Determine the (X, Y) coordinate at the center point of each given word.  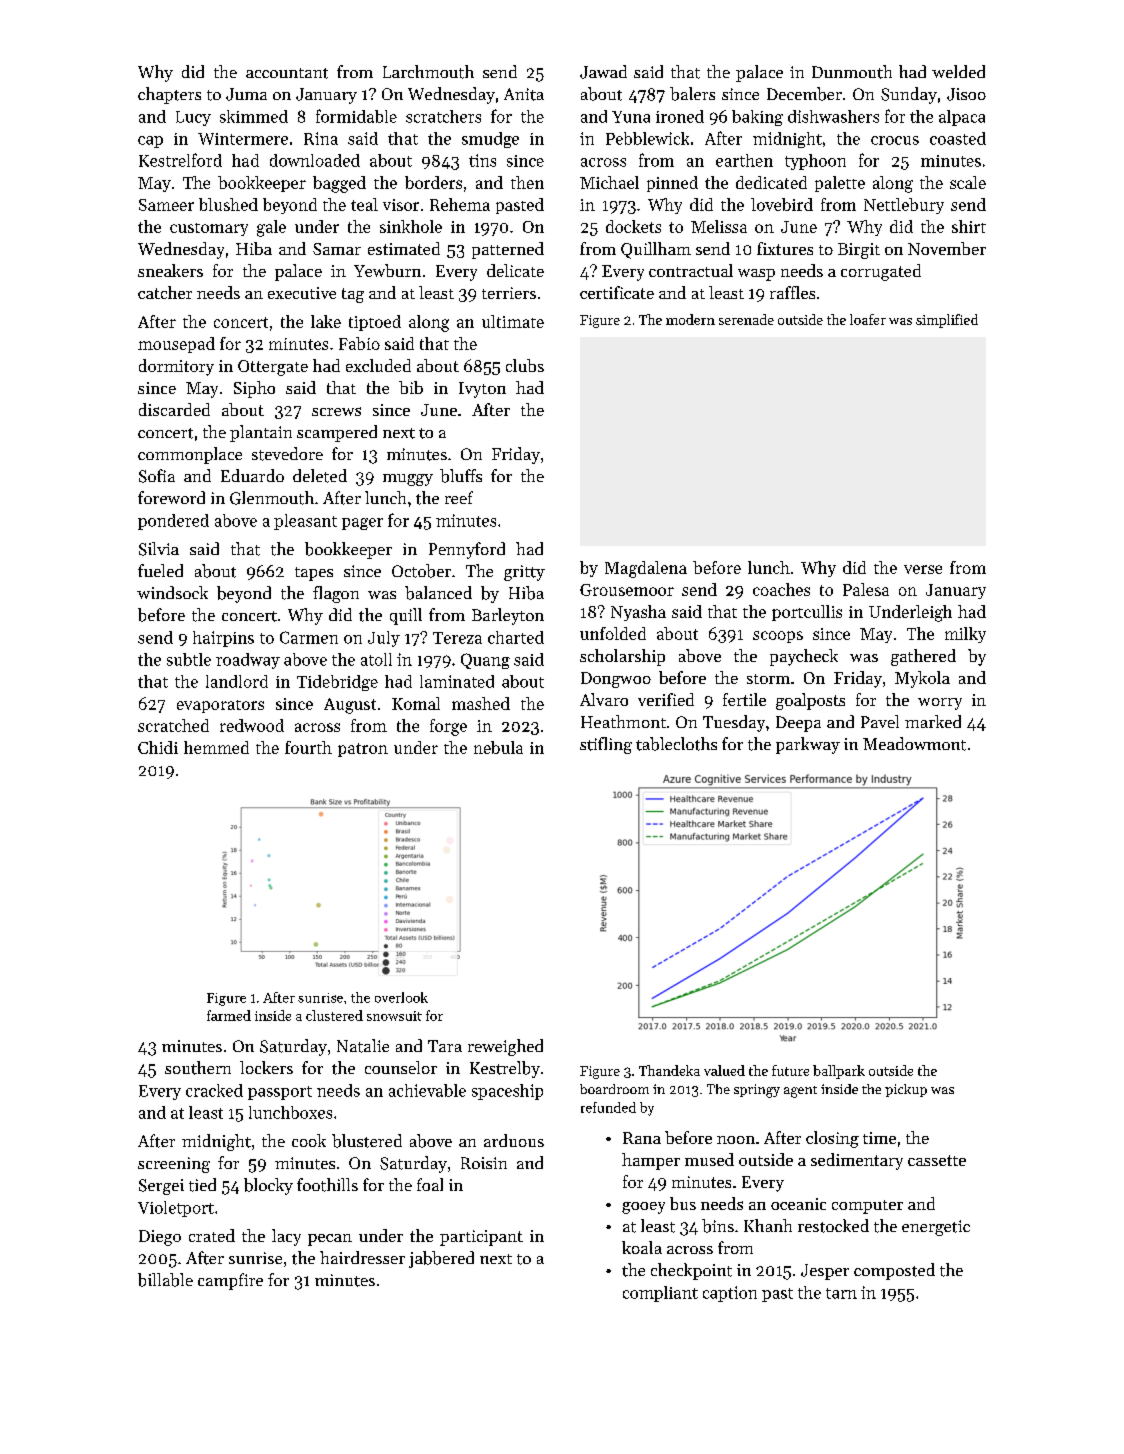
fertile (744, 699)
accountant (287, 73)
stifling (606, 745)
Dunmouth (852, 72)
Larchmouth (428, 72)
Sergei (161, 1187)
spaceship (507, 1092)
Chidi (158, 747)
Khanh (768, 1225)
